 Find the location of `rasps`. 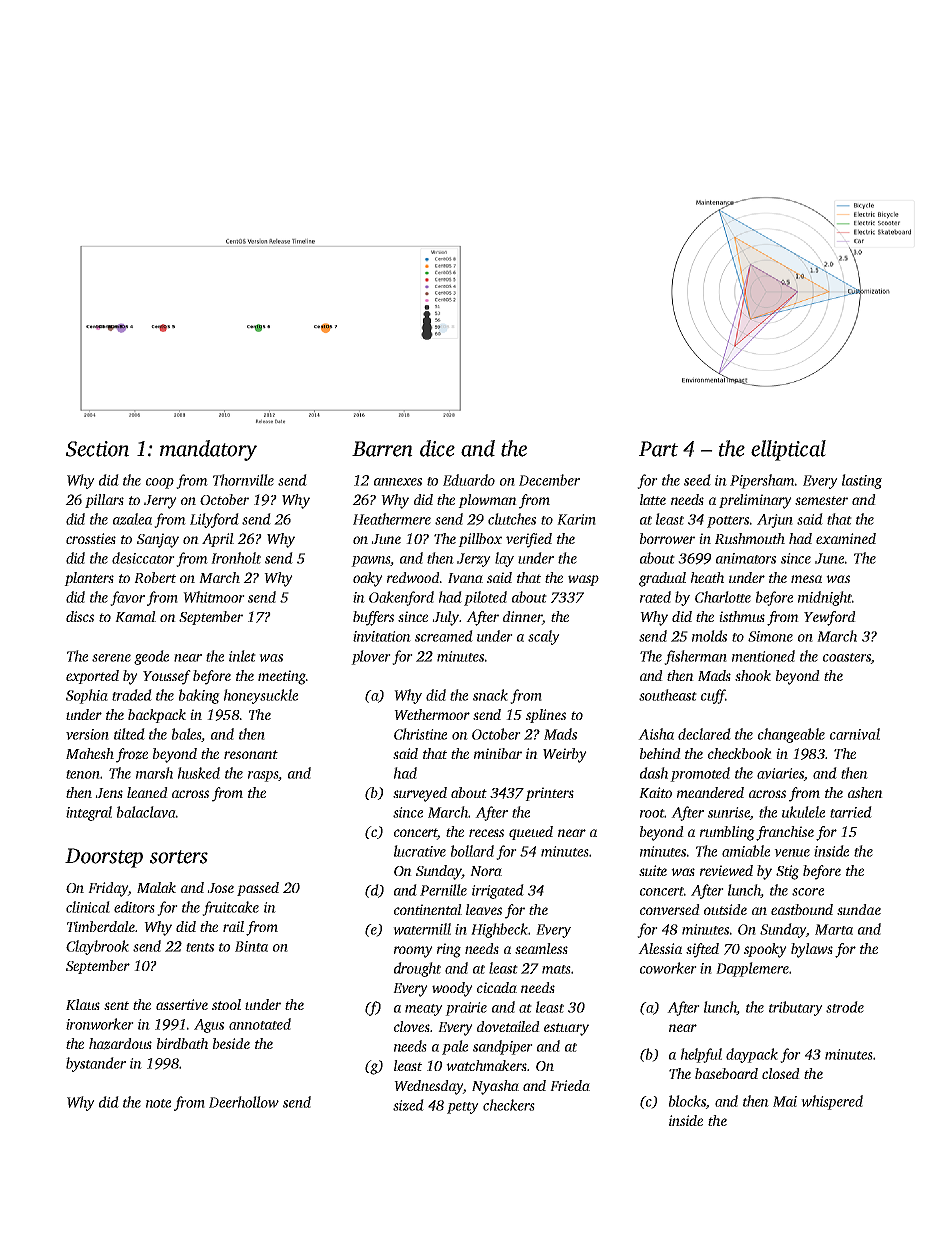

rasps is located at coordinates (263, 776).
